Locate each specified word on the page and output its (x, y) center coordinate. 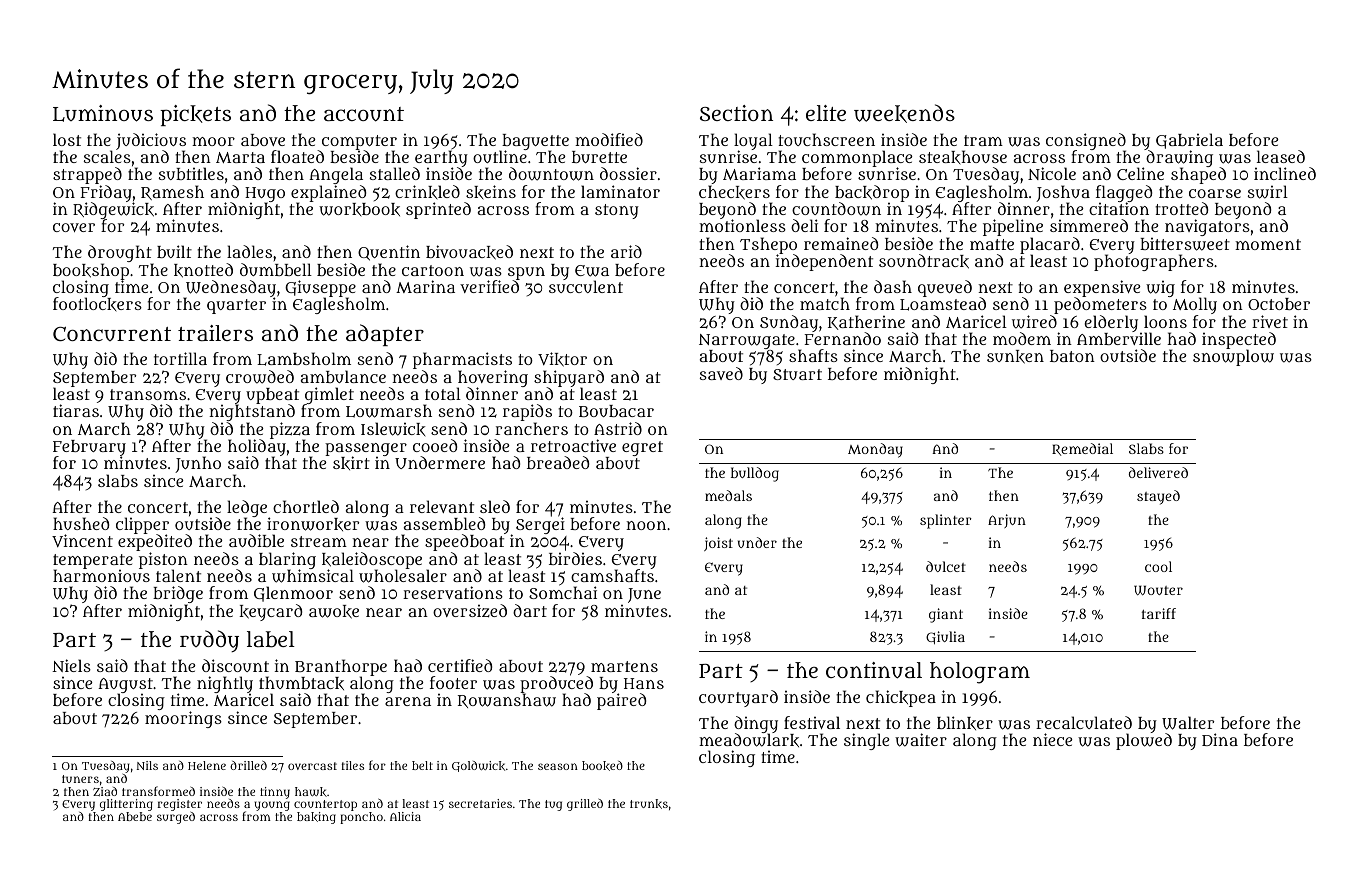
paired (621, 702)
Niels (71, 665)
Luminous (103, 113)
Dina (1220, 739)
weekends (904, 113)
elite (826, 113)
